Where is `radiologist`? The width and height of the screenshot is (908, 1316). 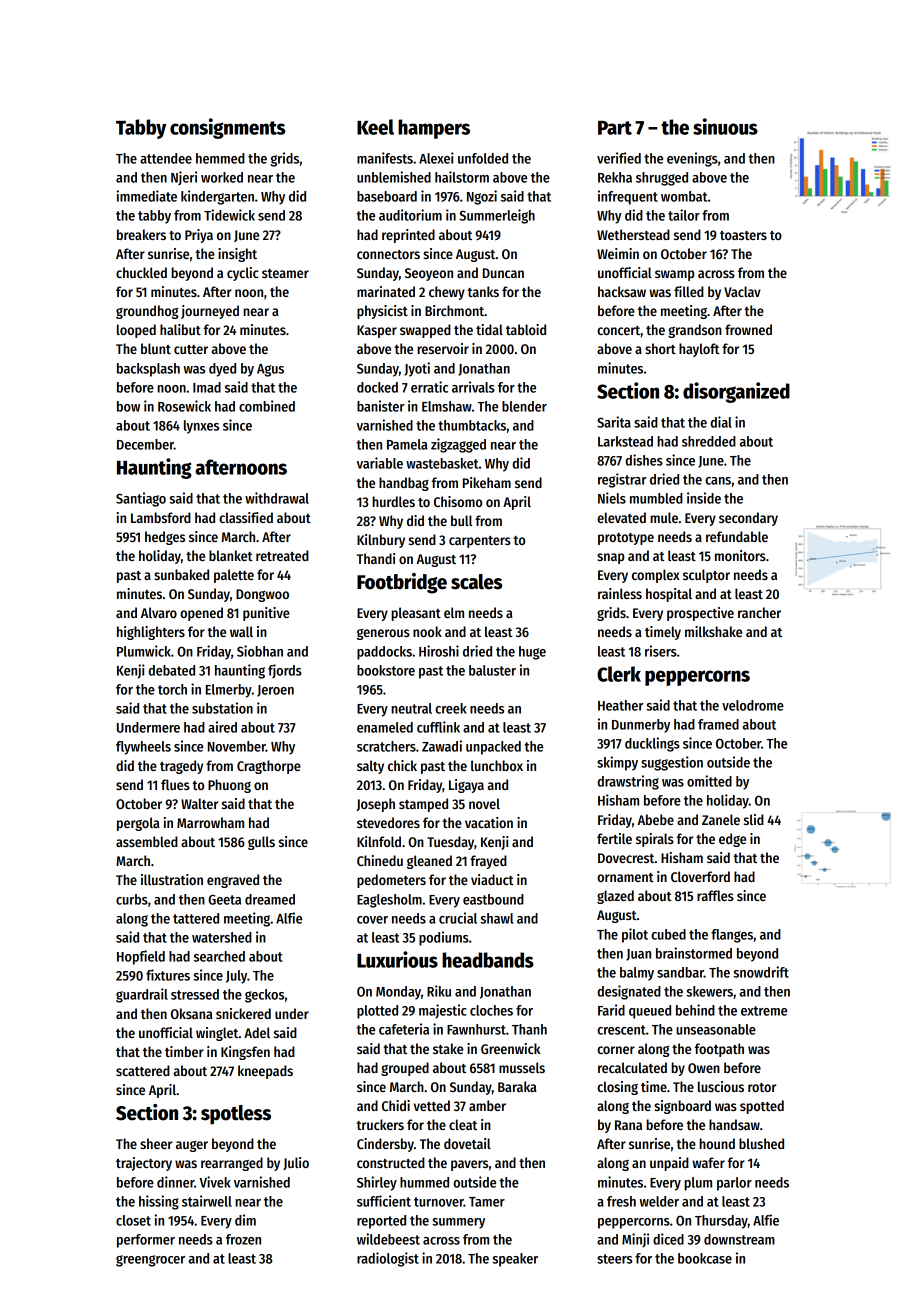 radiologist is located at coordinates (388, 1259).
